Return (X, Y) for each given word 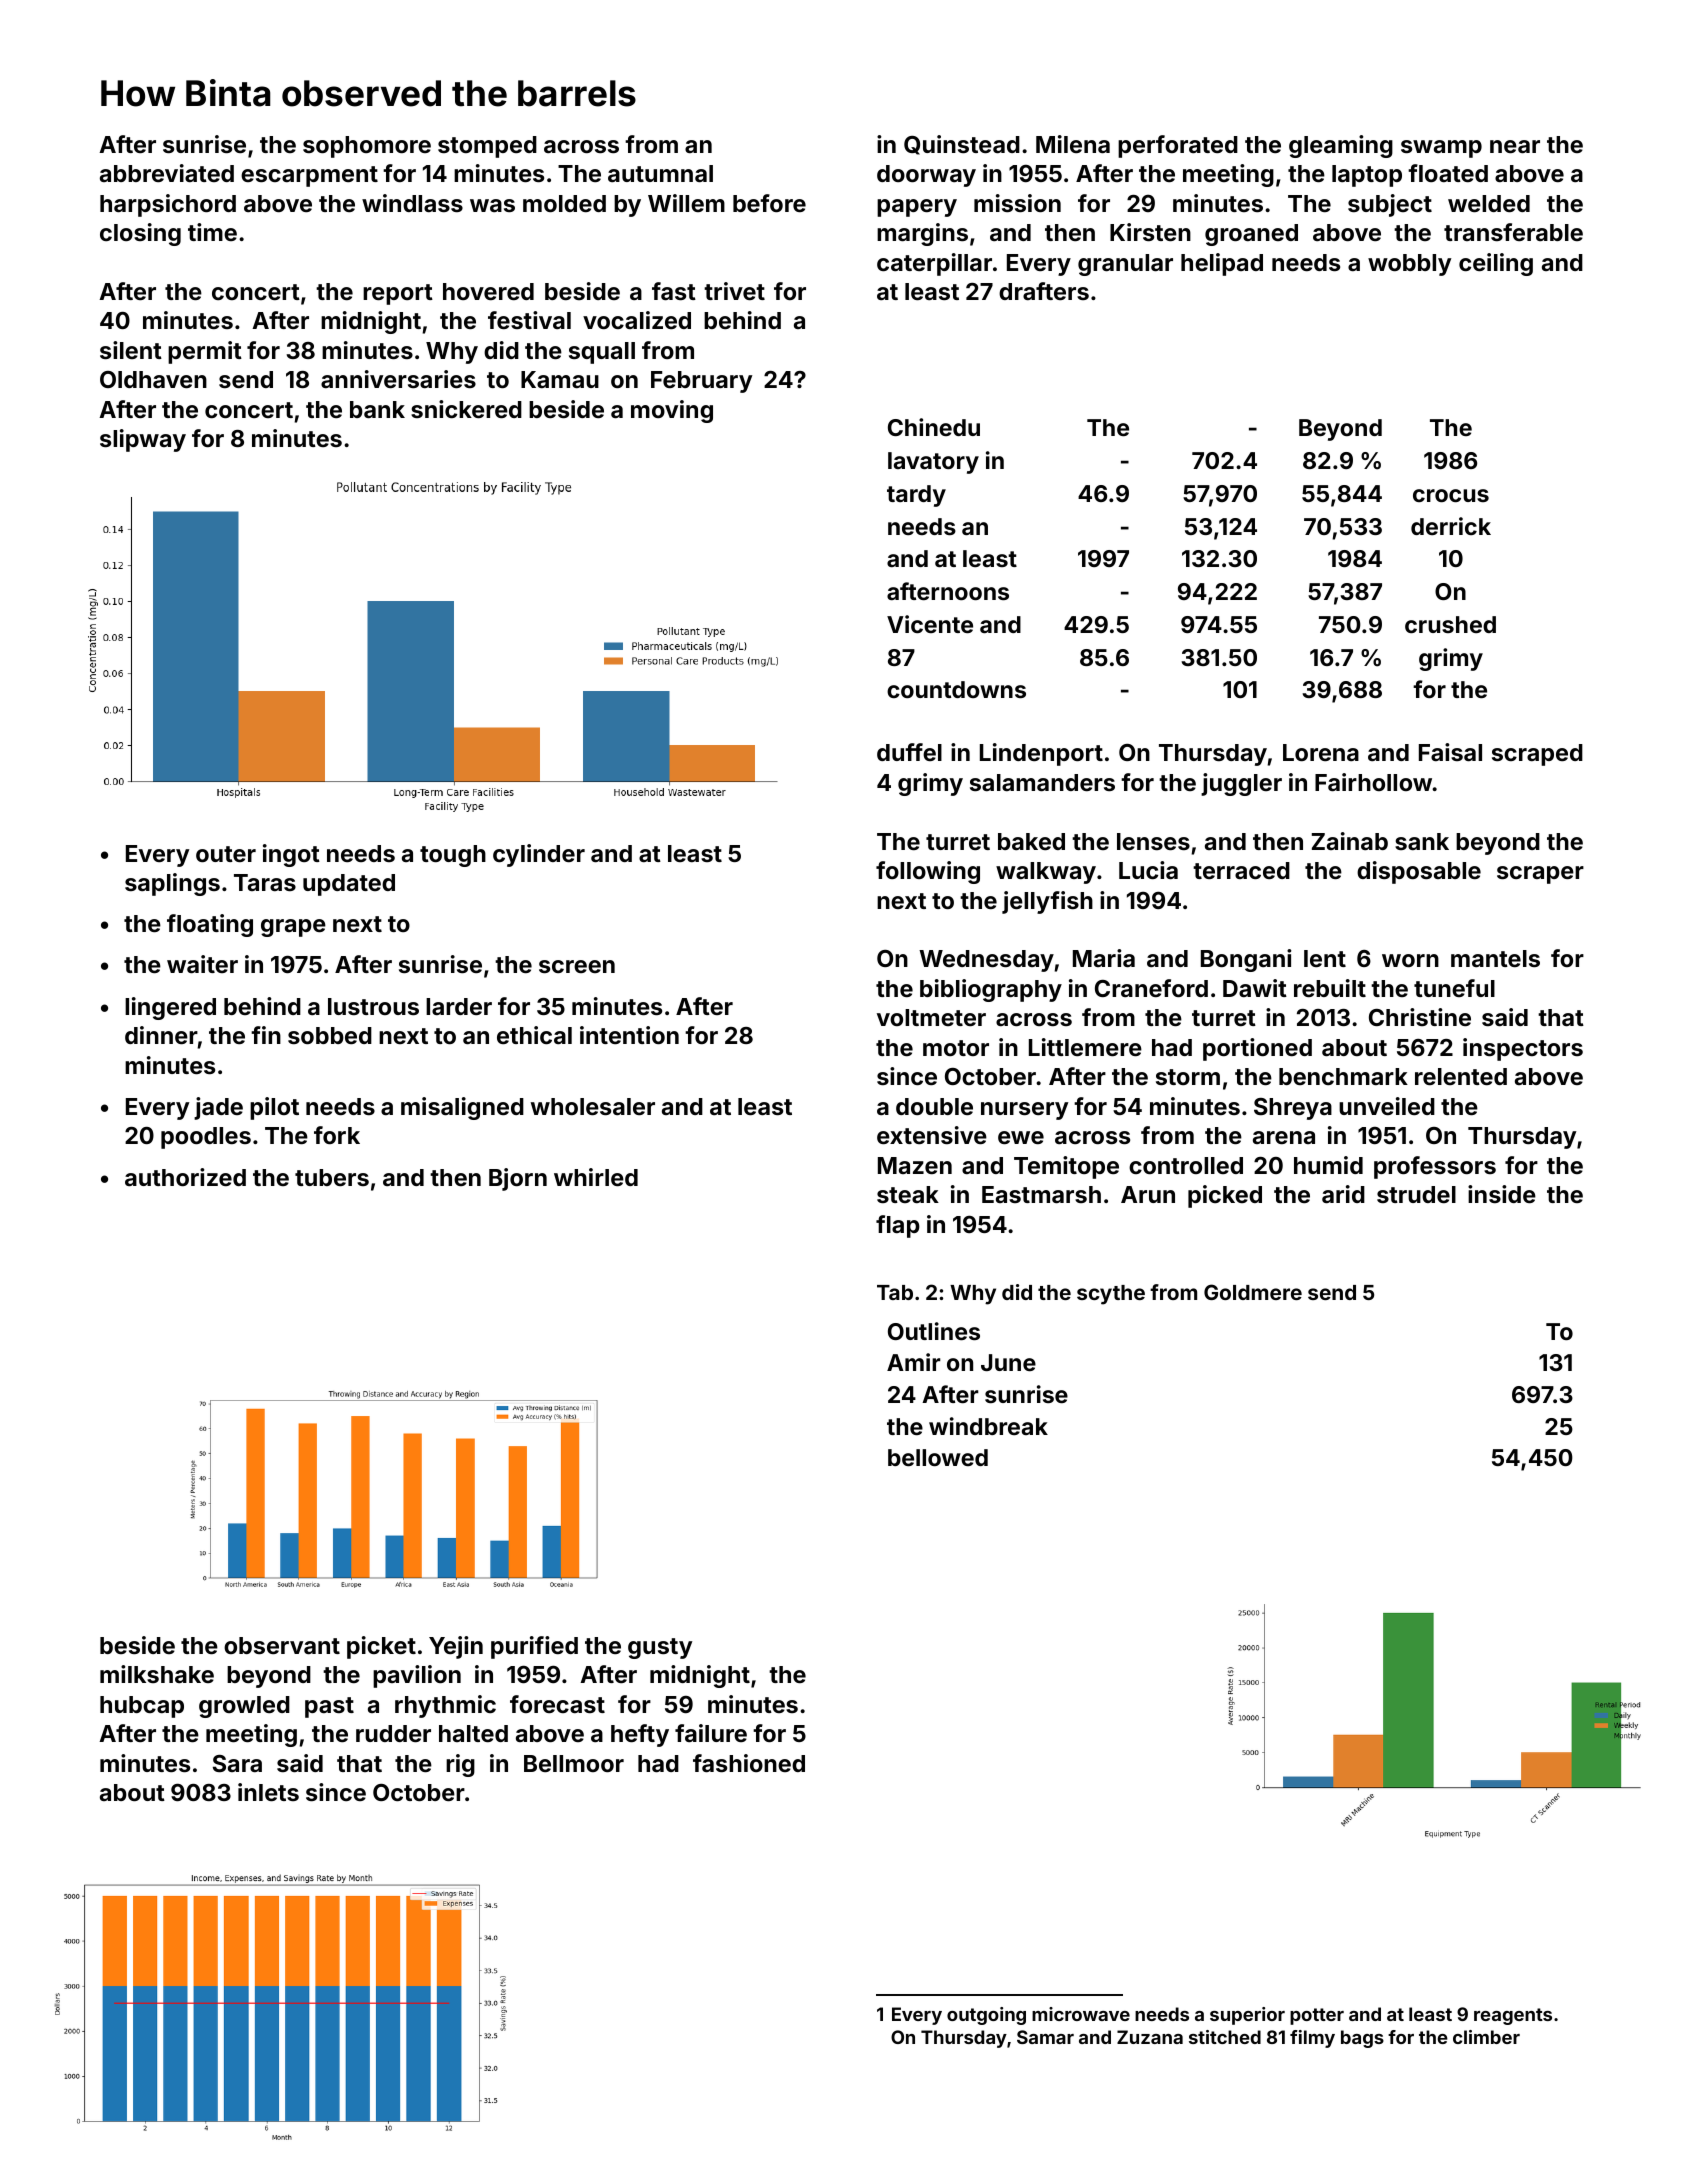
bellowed (938, 1457)
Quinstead (962, 145)
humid (1328, 1165)
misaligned (462, 1108)
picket (381, 1647)
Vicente (930, 624)
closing (140, 234)
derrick (1451, 526)
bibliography (991, 990)
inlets (268, 1792)
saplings (172, 884)
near (1515, 146)
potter (1317, 2016)
